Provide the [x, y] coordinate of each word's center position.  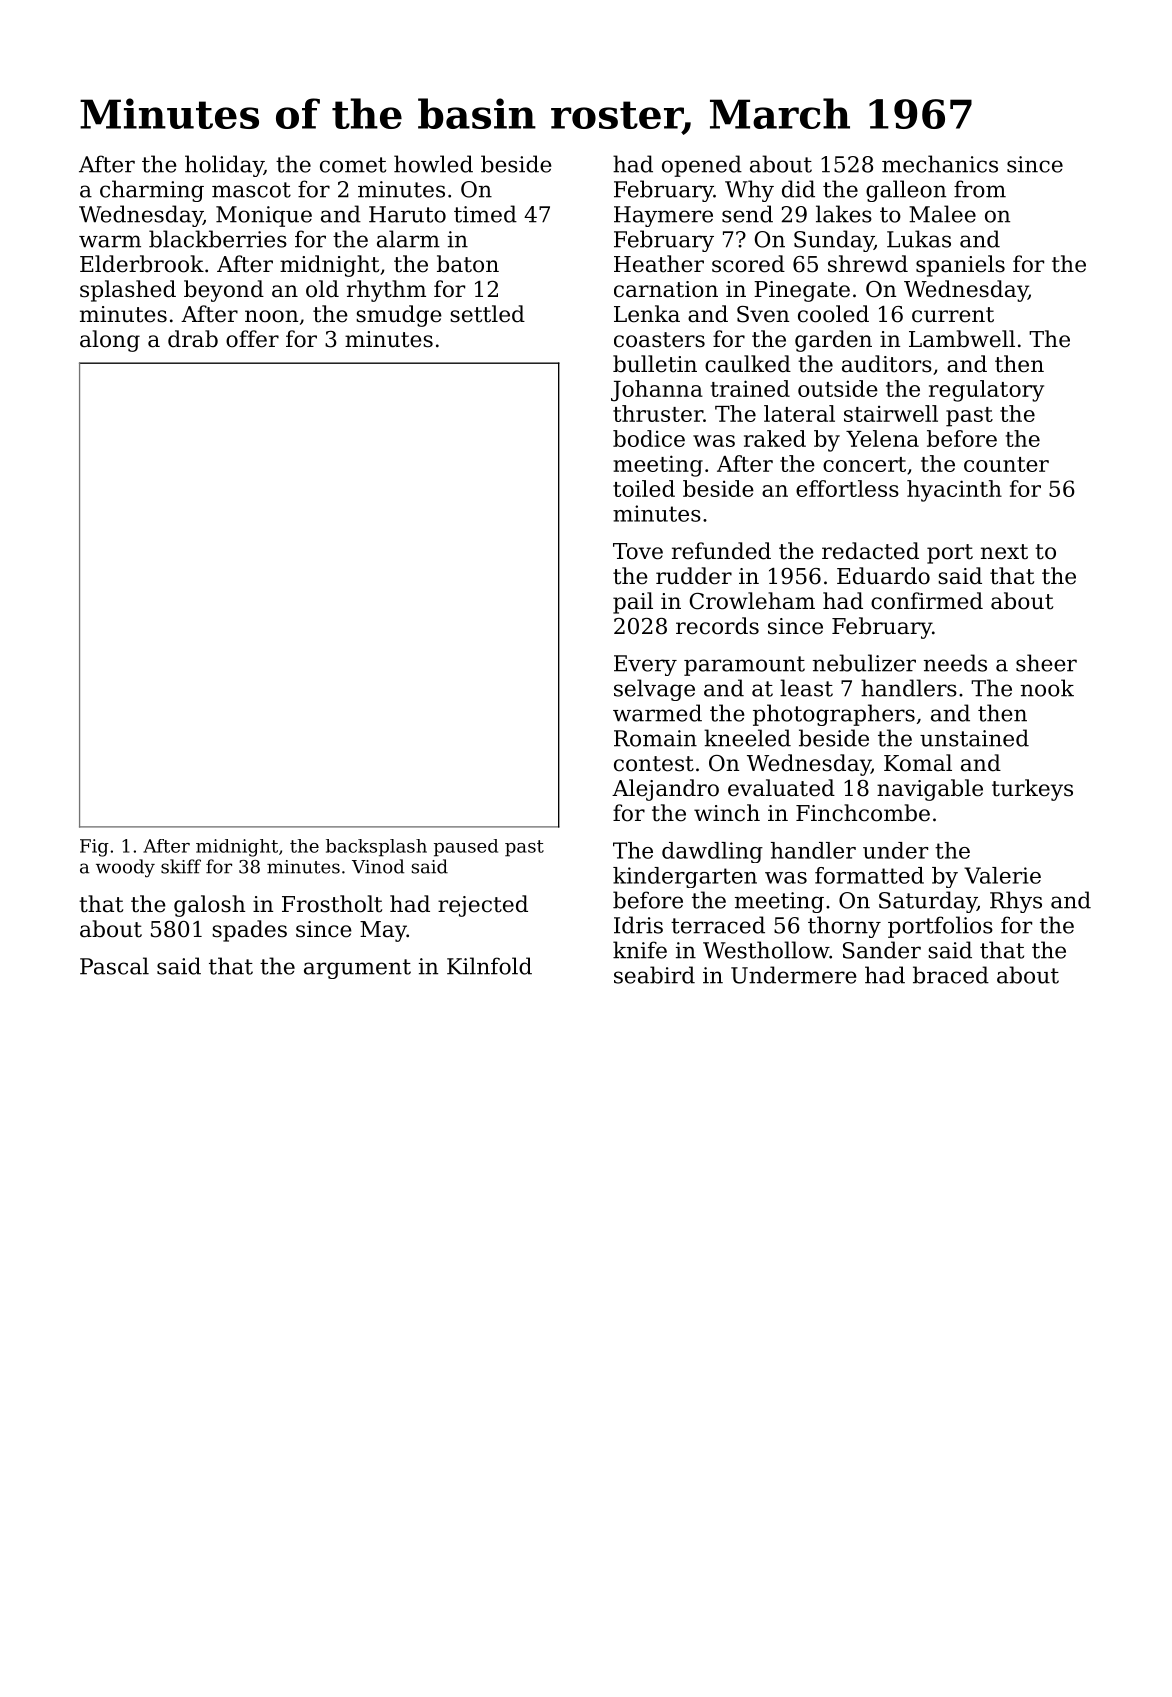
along [110, 341]
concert [864, 464]
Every [645, 665]
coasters [659, 340]
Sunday [834, 241]
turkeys [1032, 790]
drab [193, 339]
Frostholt [332, 904]
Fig [94, 848]
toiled [644, 488]
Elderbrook [142, 264]
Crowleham [752, 601]
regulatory [986, 391]
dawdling [712, 852]
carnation [666, 289]
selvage [654, 690]
